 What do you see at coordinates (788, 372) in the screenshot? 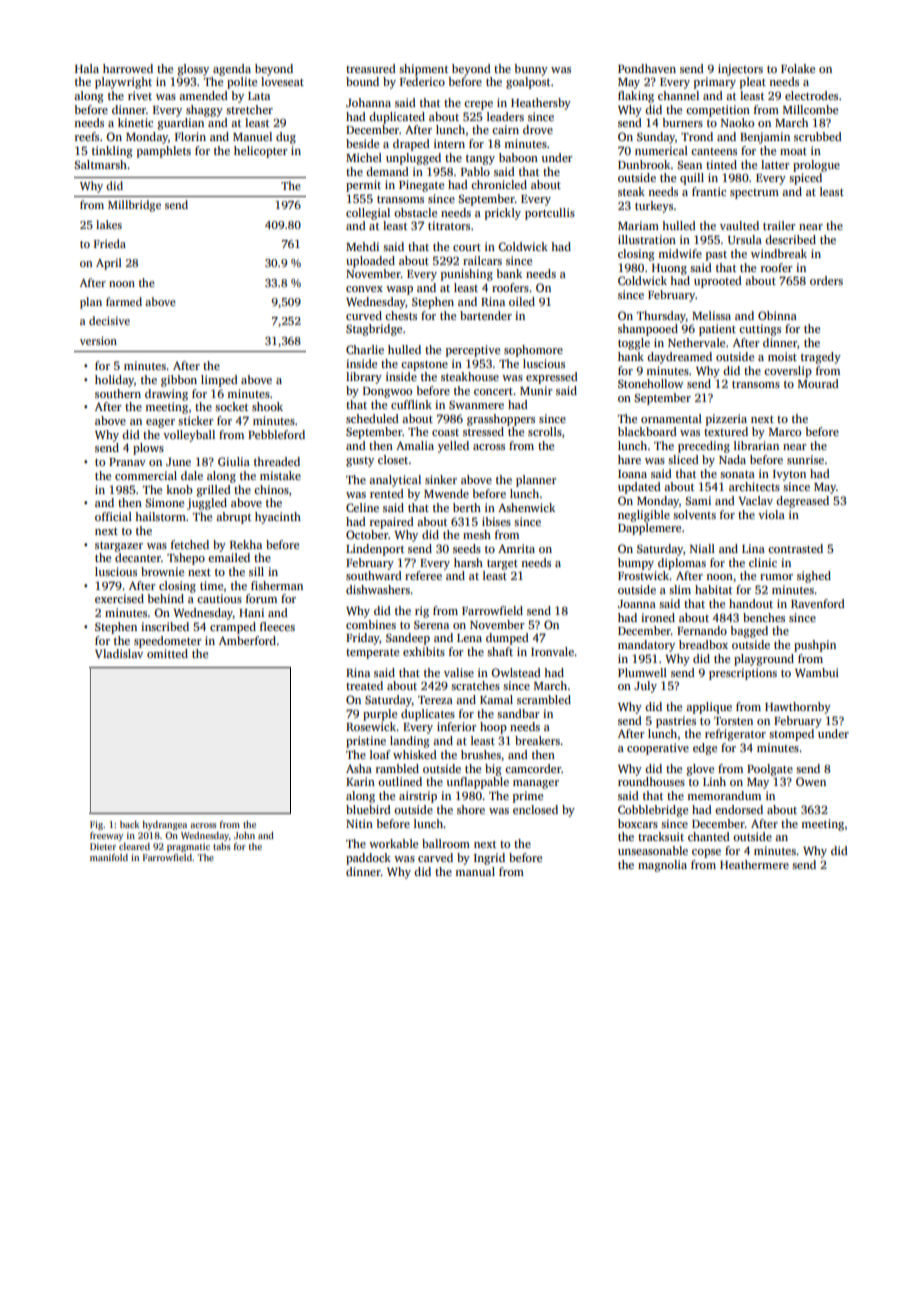
I see `coverslip` at bounding box center [788, 372].
